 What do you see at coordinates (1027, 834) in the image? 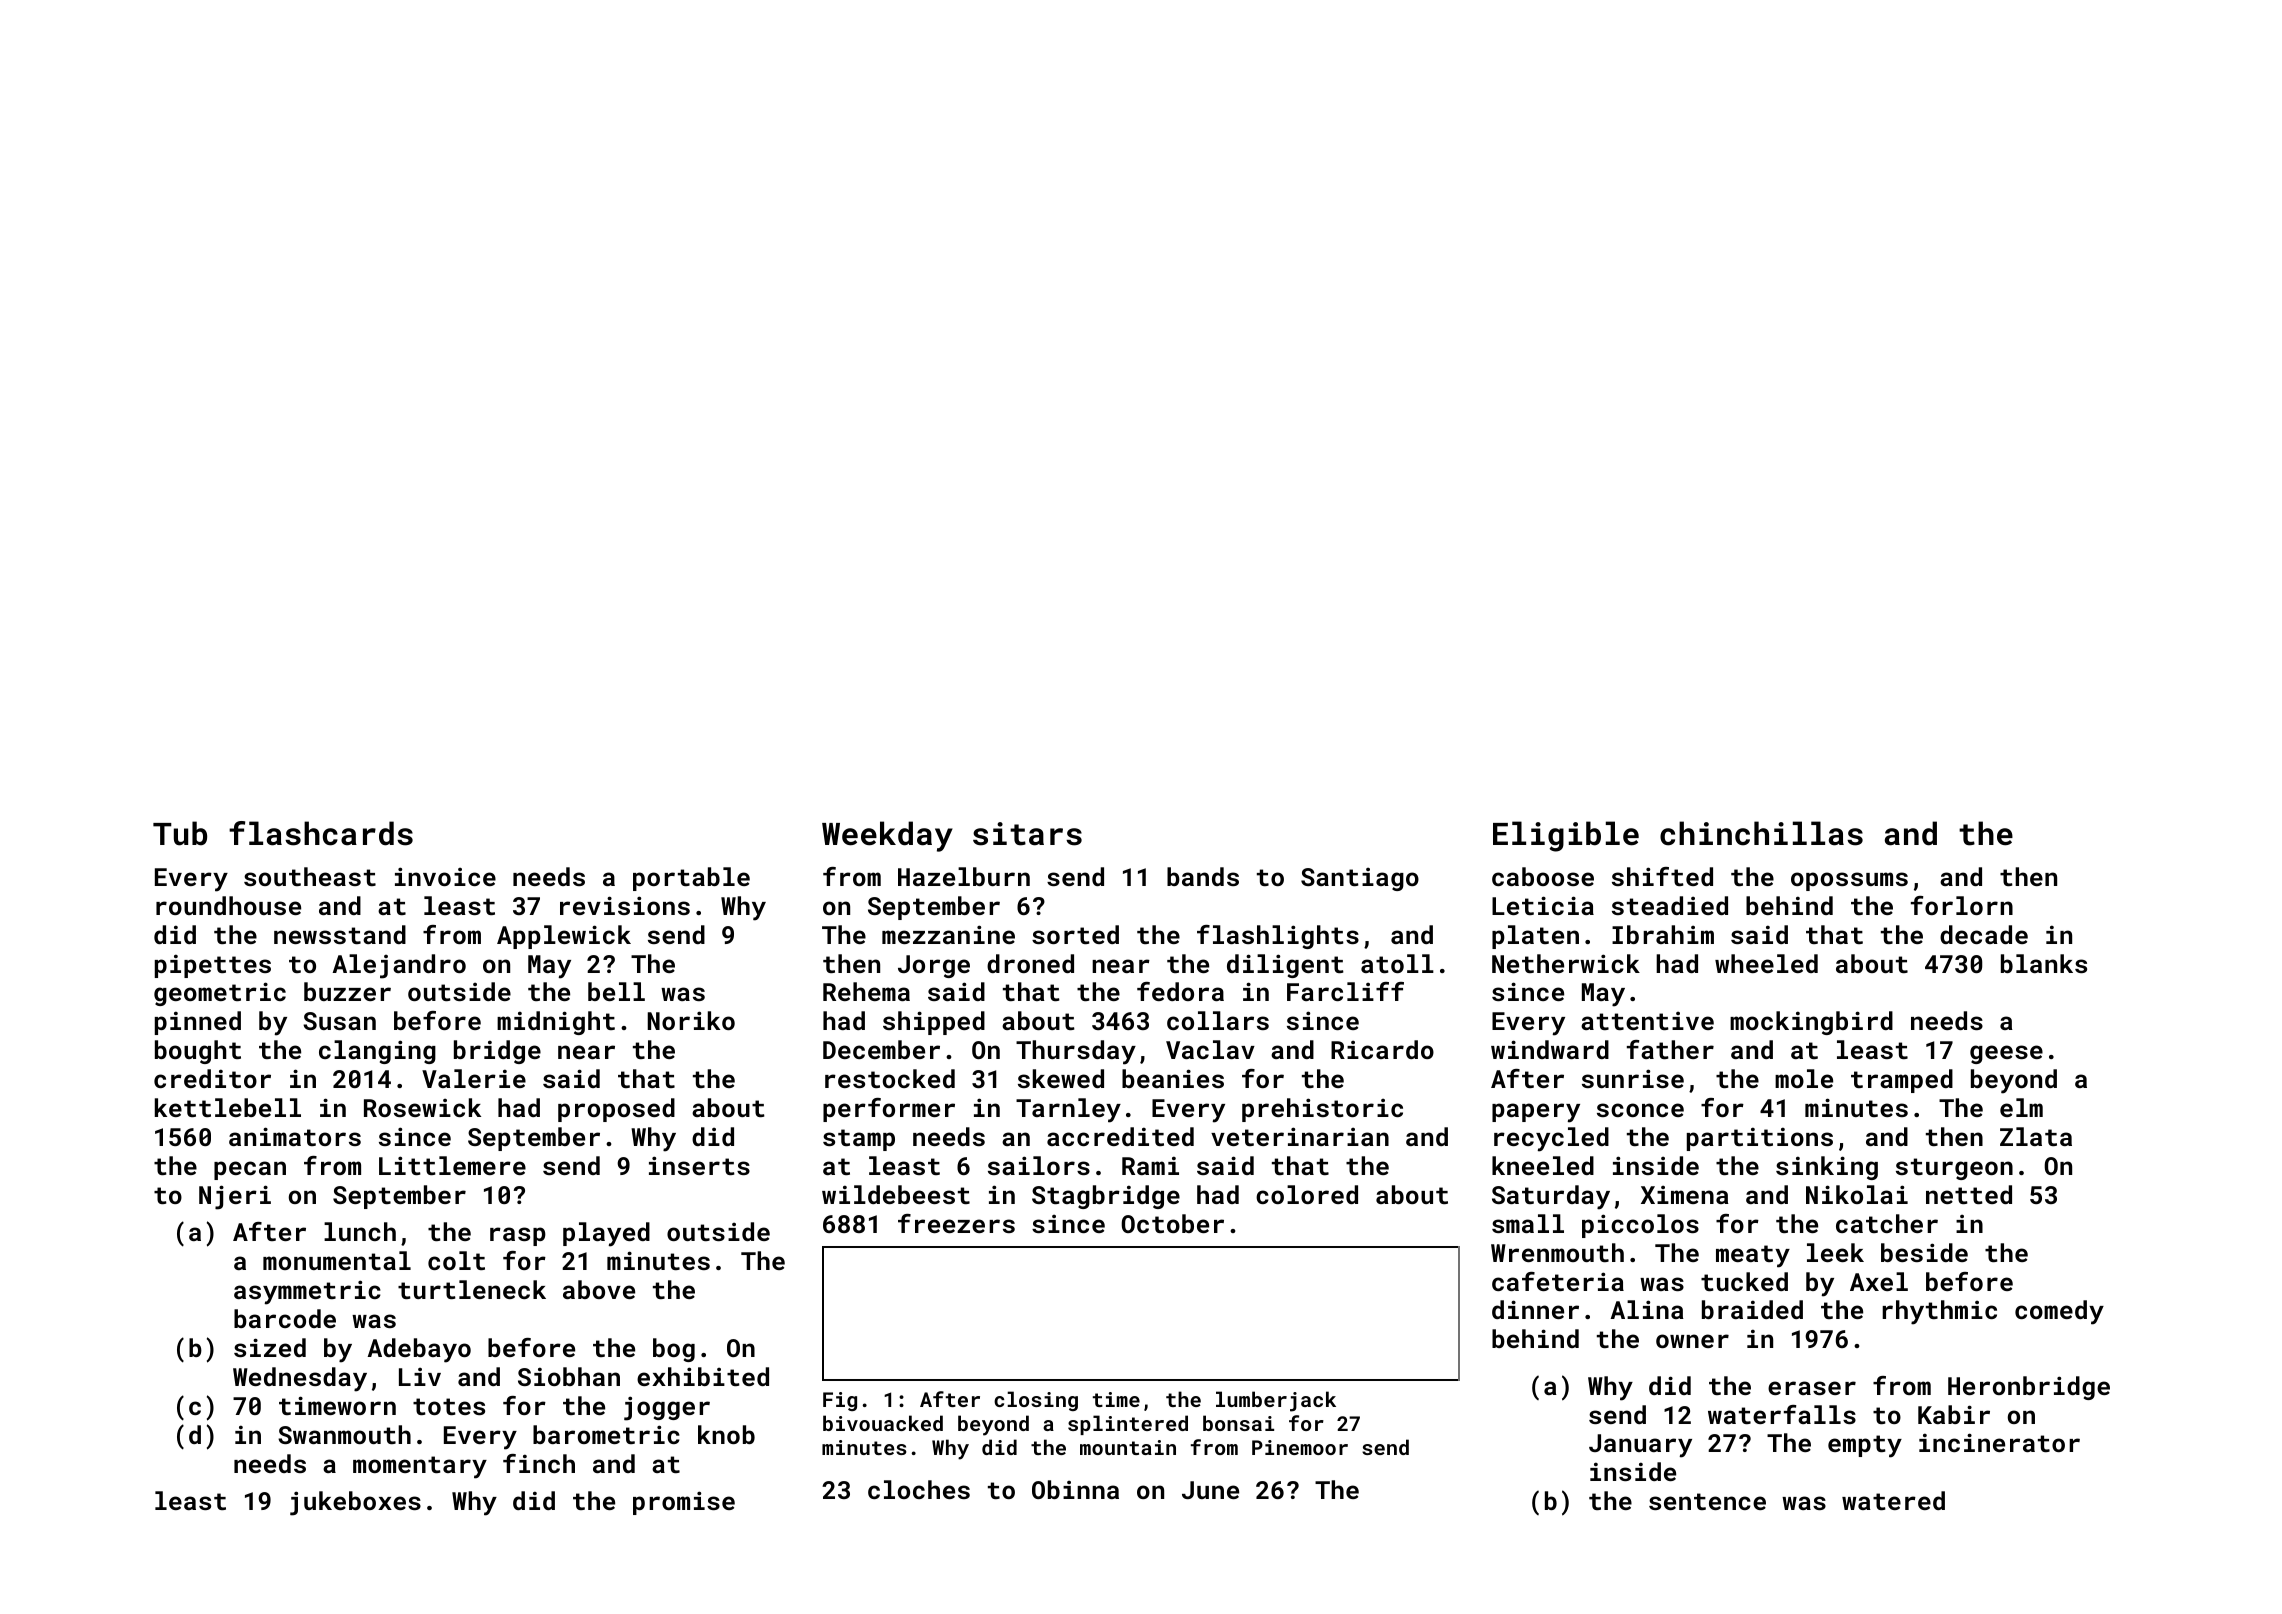
I see `sitars` at bounding box center [1027, 834].
